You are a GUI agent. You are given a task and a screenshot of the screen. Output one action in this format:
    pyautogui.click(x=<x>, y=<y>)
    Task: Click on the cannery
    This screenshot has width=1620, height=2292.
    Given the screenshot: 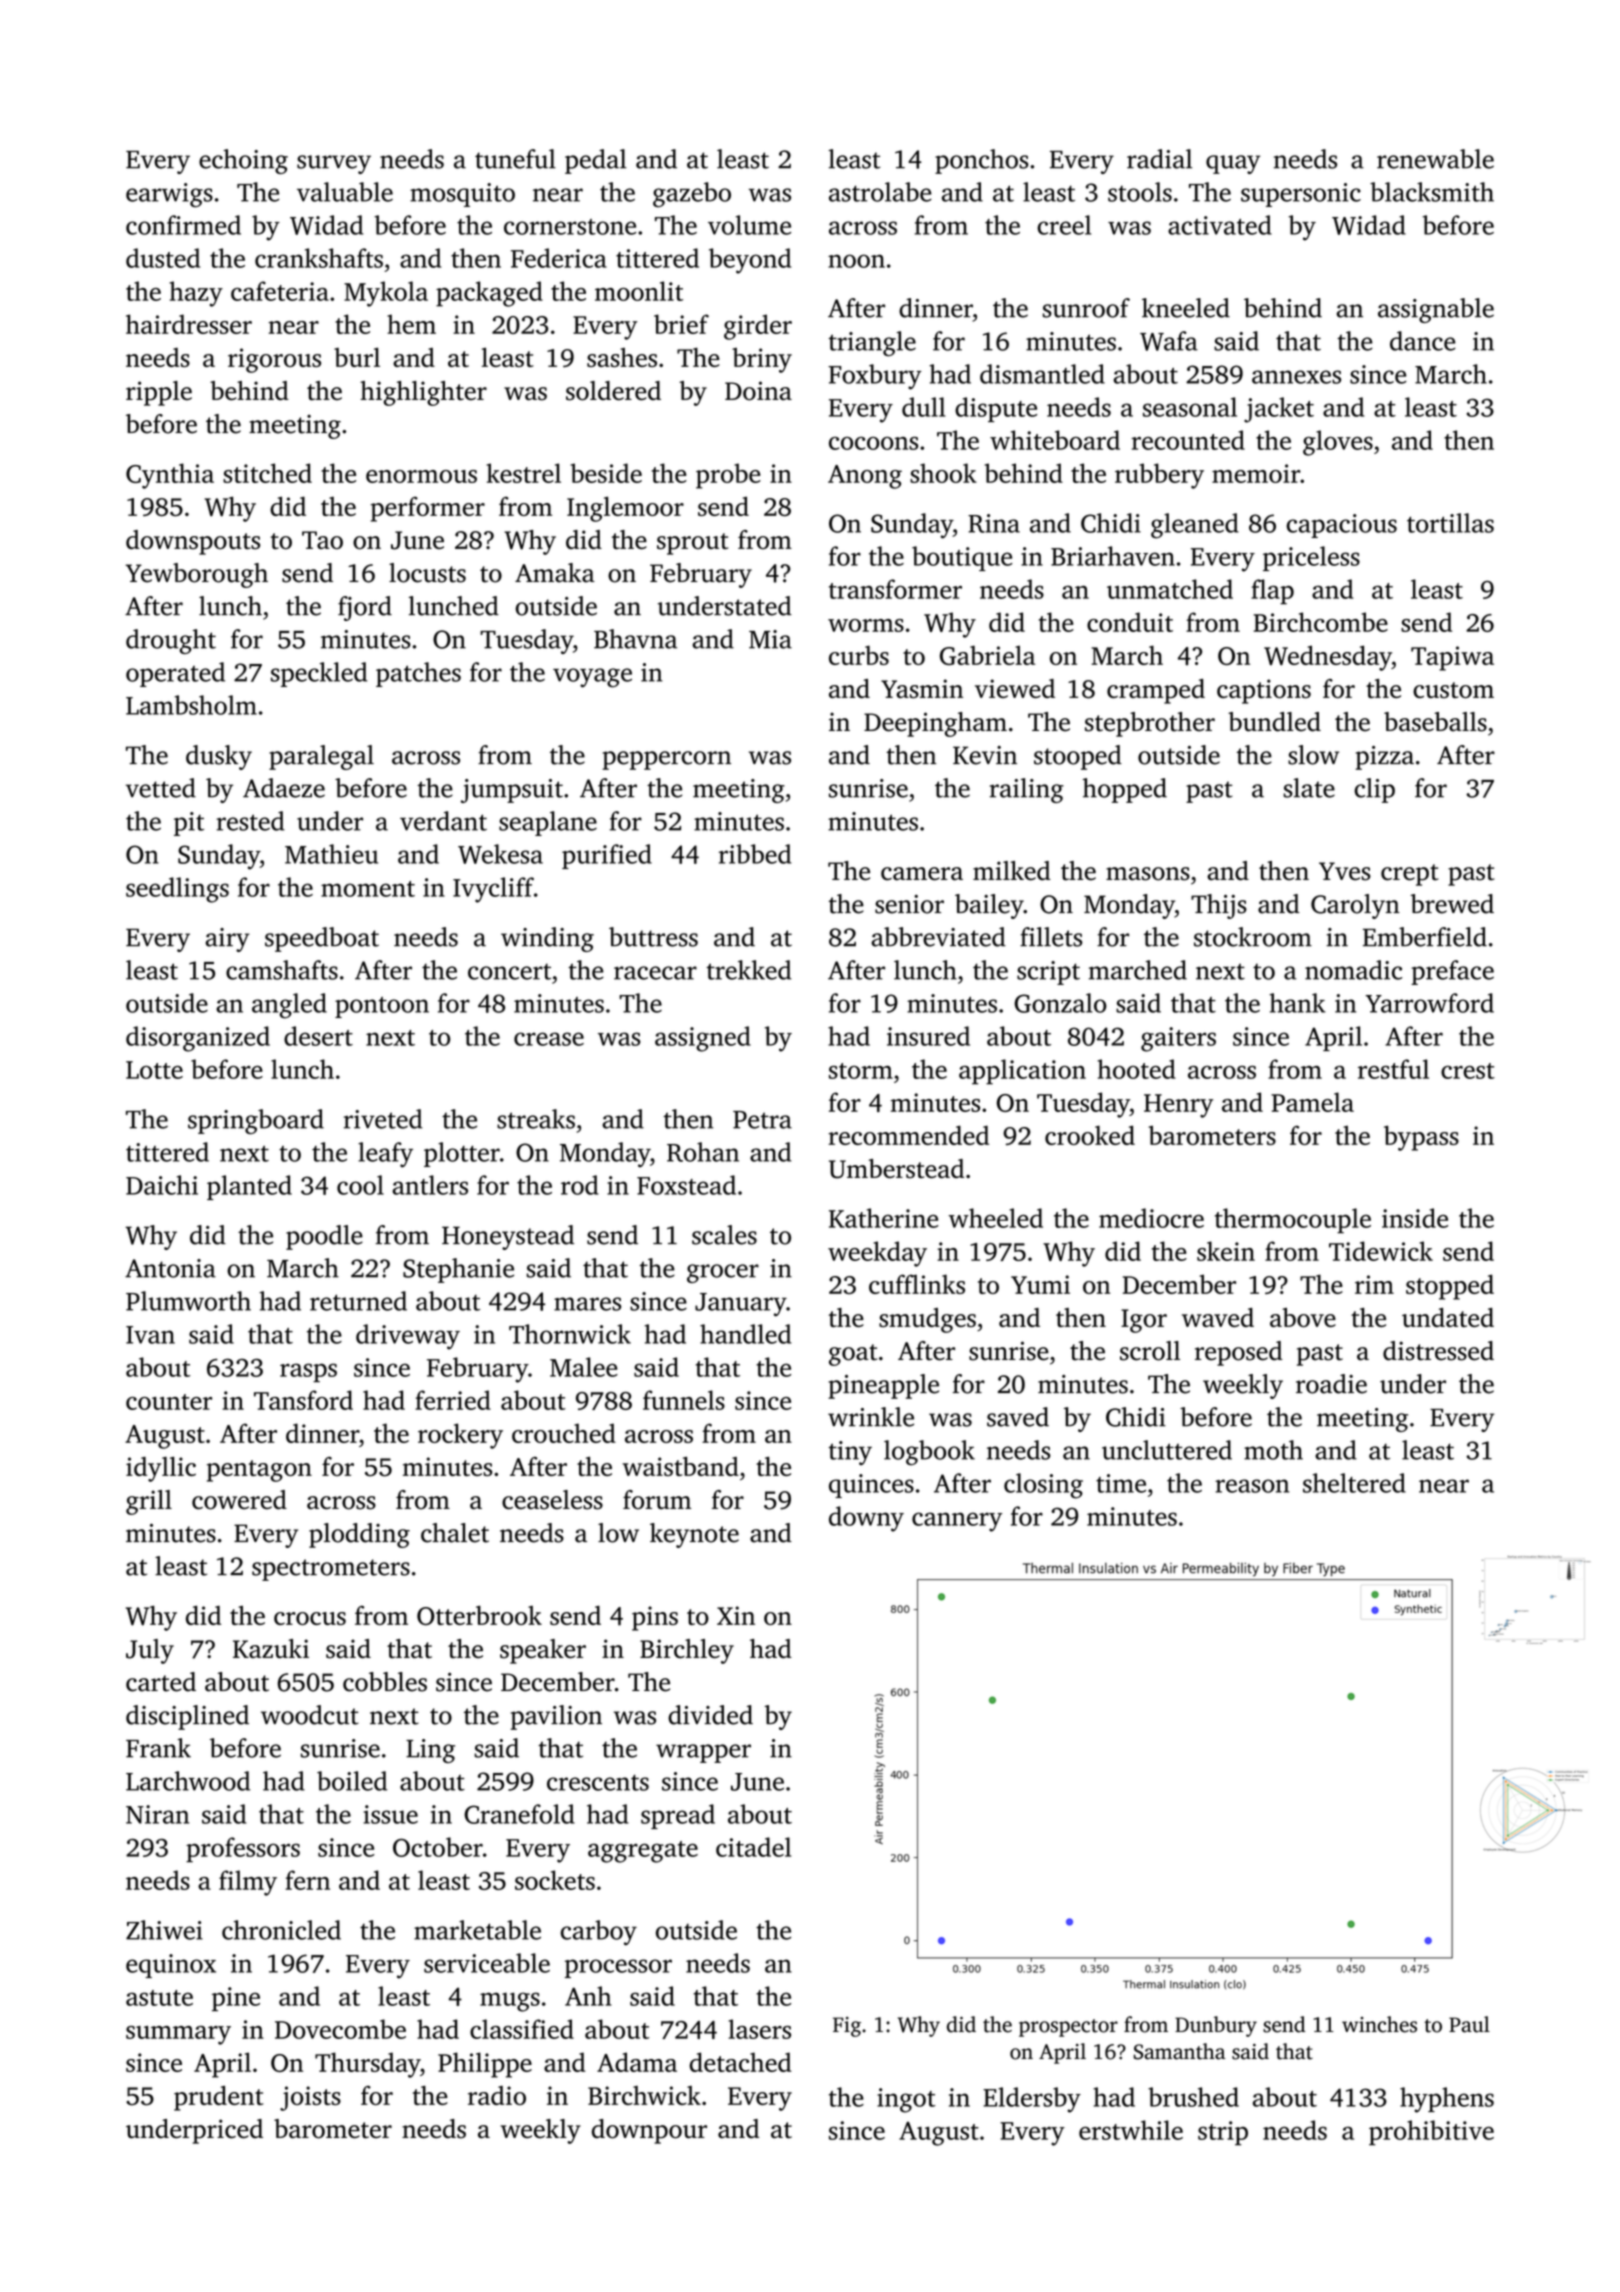 What is the action you would take?
    pyautogui.click(x=957, y=1522)
